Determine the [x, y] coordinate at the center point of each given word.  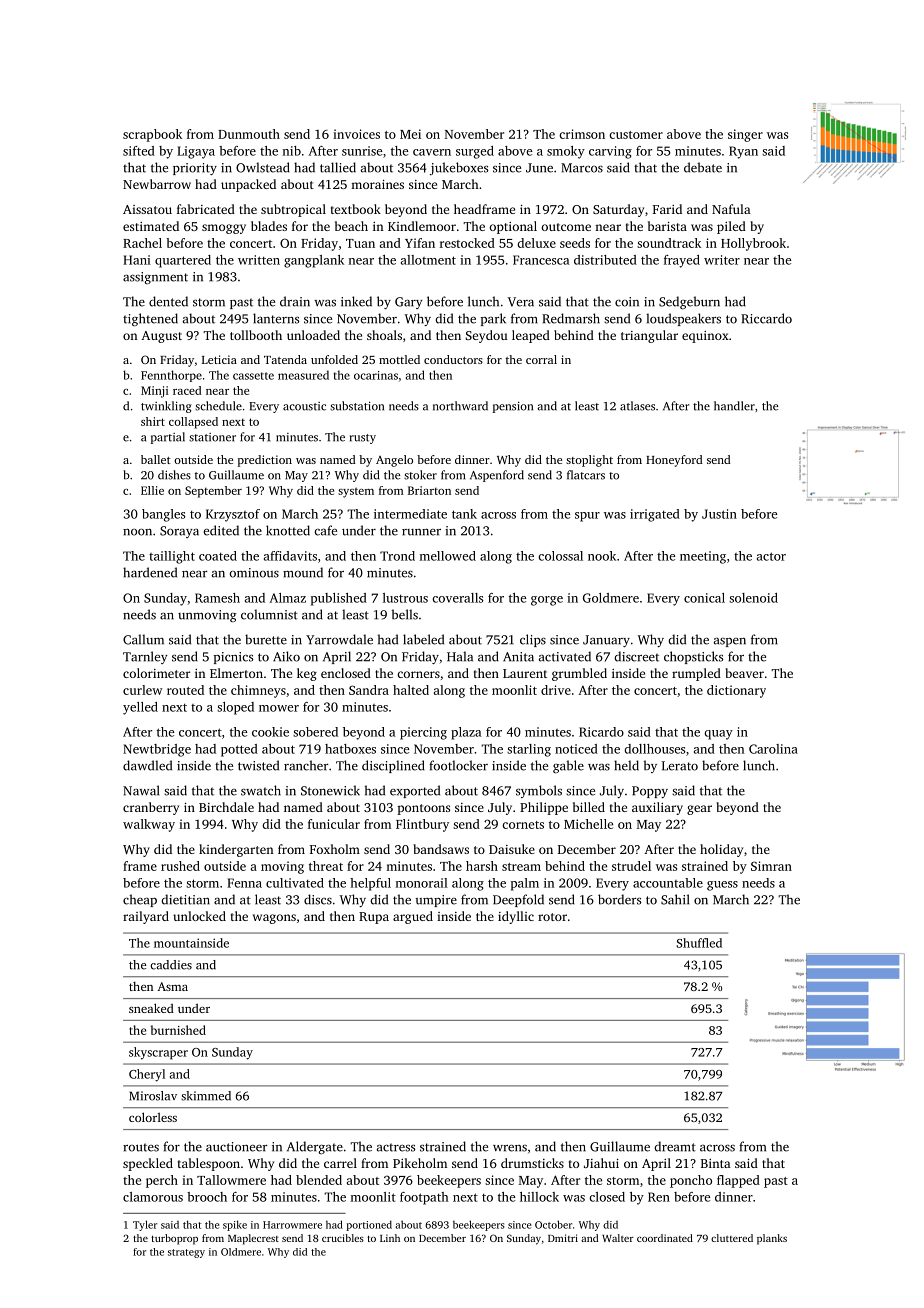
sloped [235, 708]
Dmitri [563, 1238]
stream [521, 867]
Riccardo [766, 318]
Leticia [219, 359]
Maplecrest [253, 1239]
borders [619, 899]
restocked [467, 243]
